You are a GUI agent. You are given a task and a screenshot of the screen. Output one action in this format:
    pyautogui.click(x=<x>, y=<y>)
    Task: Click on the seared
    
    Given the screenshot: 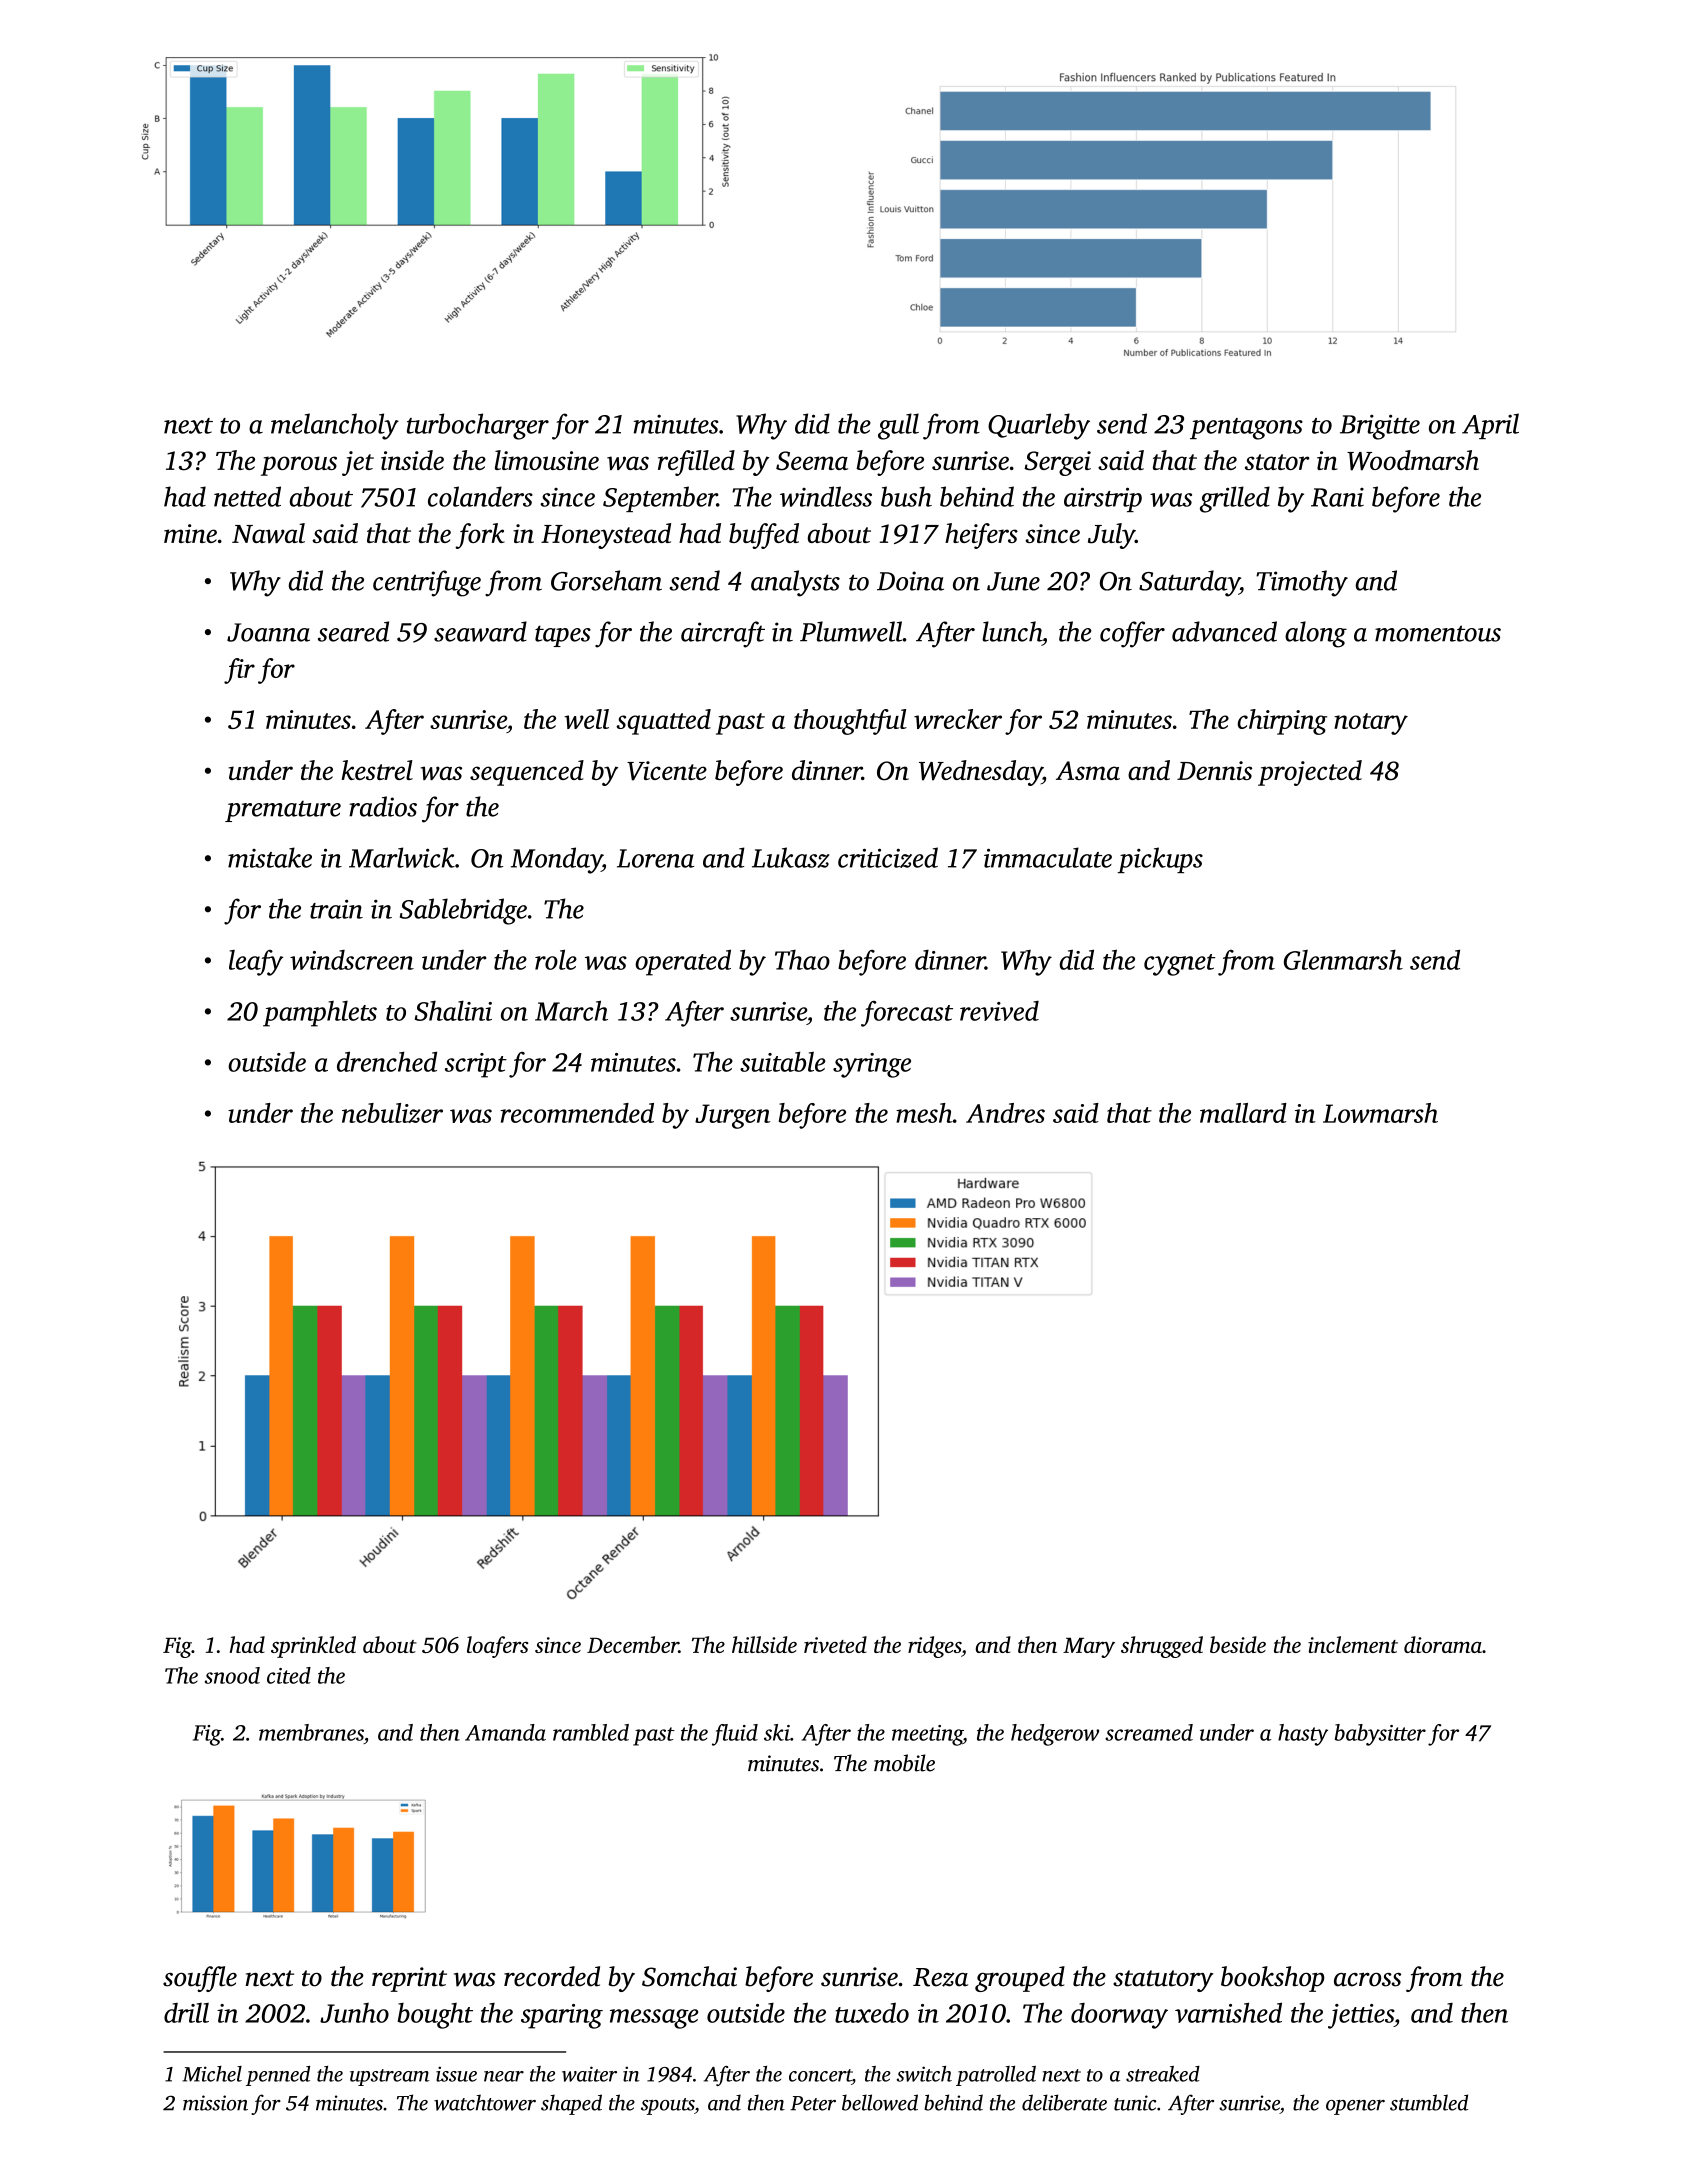 What is the action you would take?
    pyautogui.click(x=353, y=631)
